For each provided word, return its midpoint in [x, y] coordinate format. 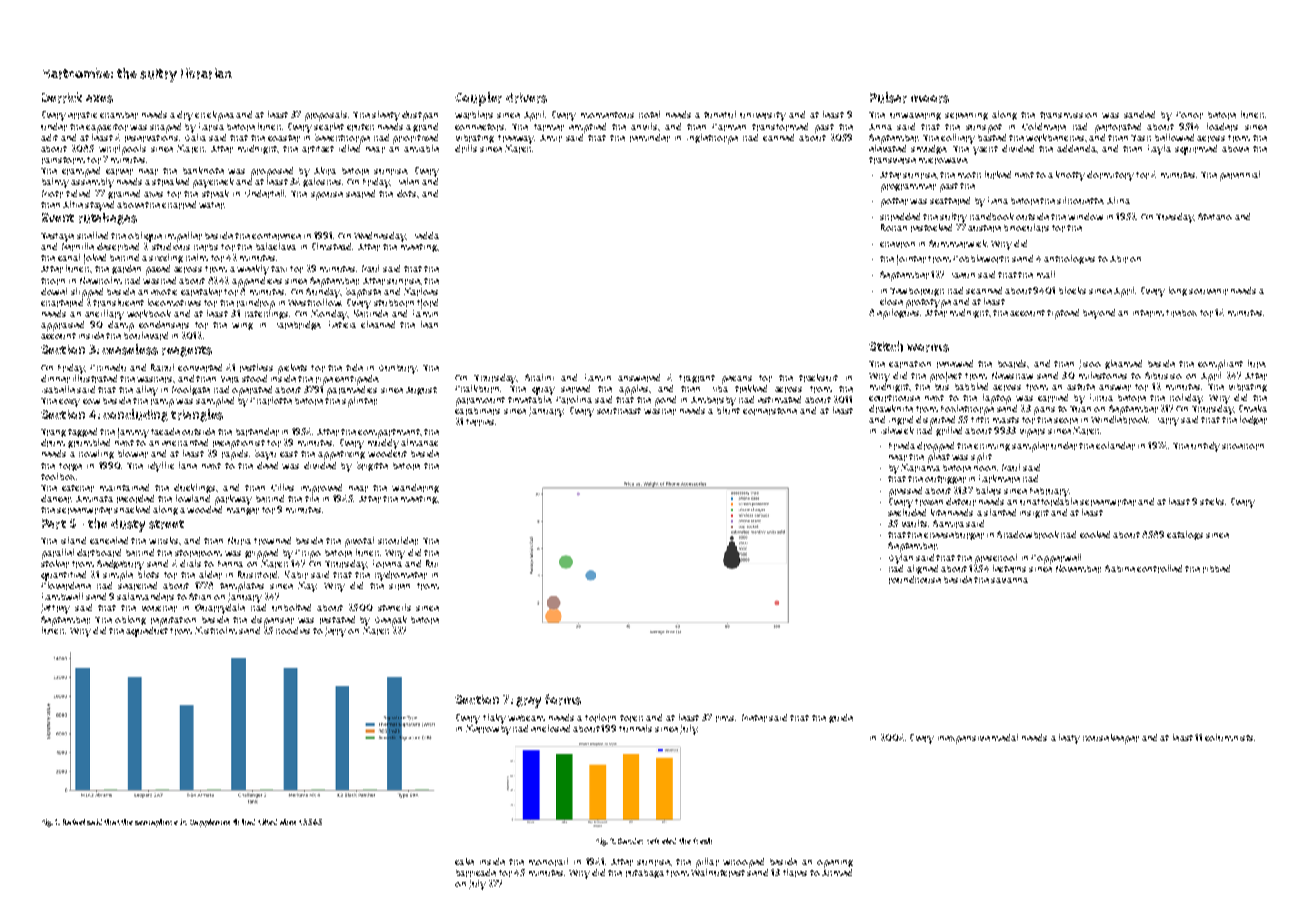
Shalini [539, 377]
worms [928, 348]
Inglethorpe [712, 139]
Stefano [1215, 216]
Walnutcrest [718, 873]
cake [464, 861]
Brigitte [372, 466]
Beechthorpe [342, 139]
